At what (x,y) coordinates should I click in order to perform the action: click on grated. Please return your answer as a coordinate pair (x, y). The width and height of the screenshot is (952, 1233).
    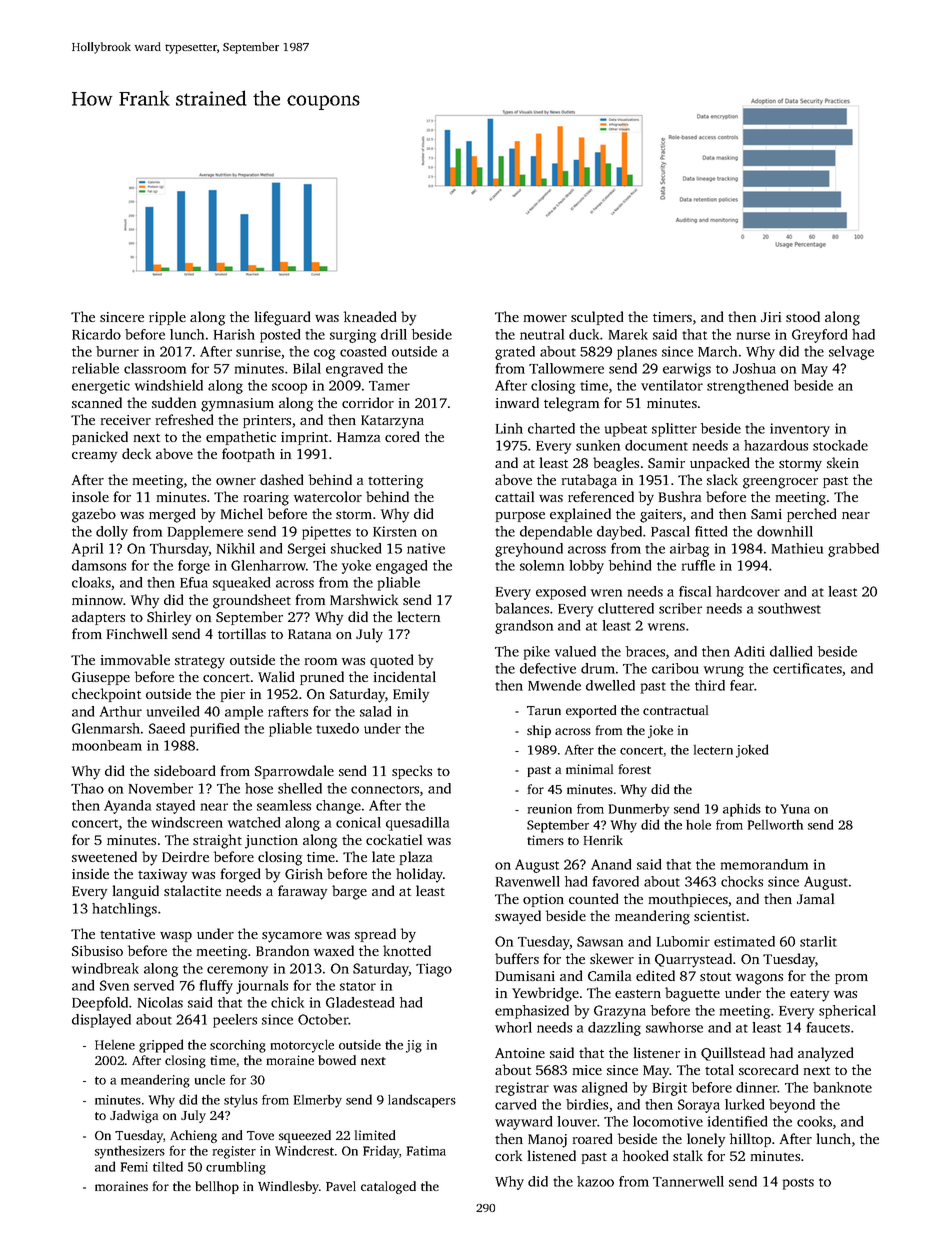
    Looking at the image, I should click on (515, 353).
